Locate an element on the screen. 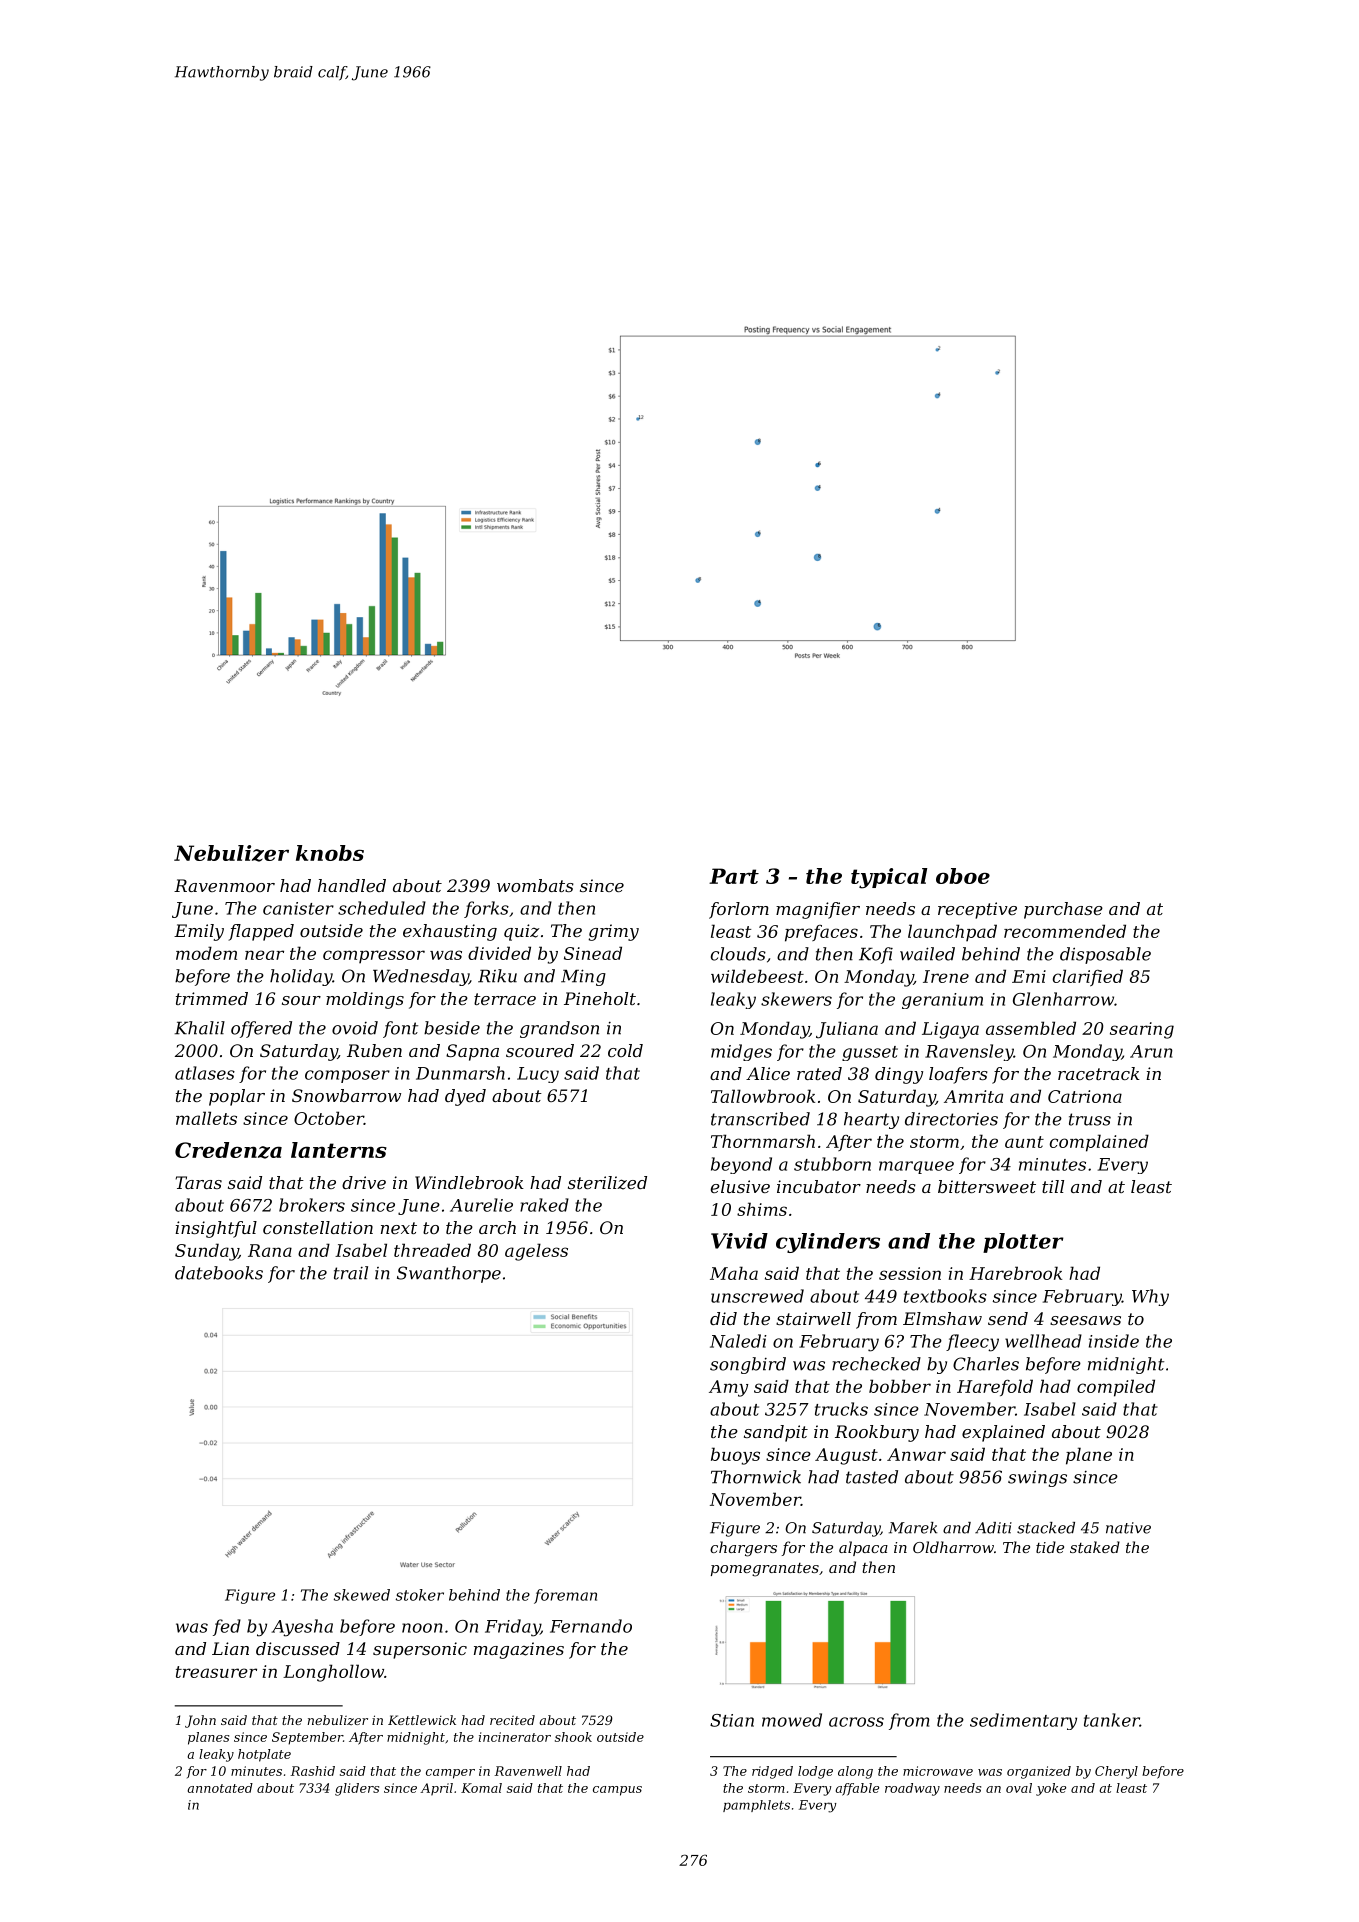 The height and width of the screenshot is (1922, 1359). forks is located at coordinates (486, 909).
